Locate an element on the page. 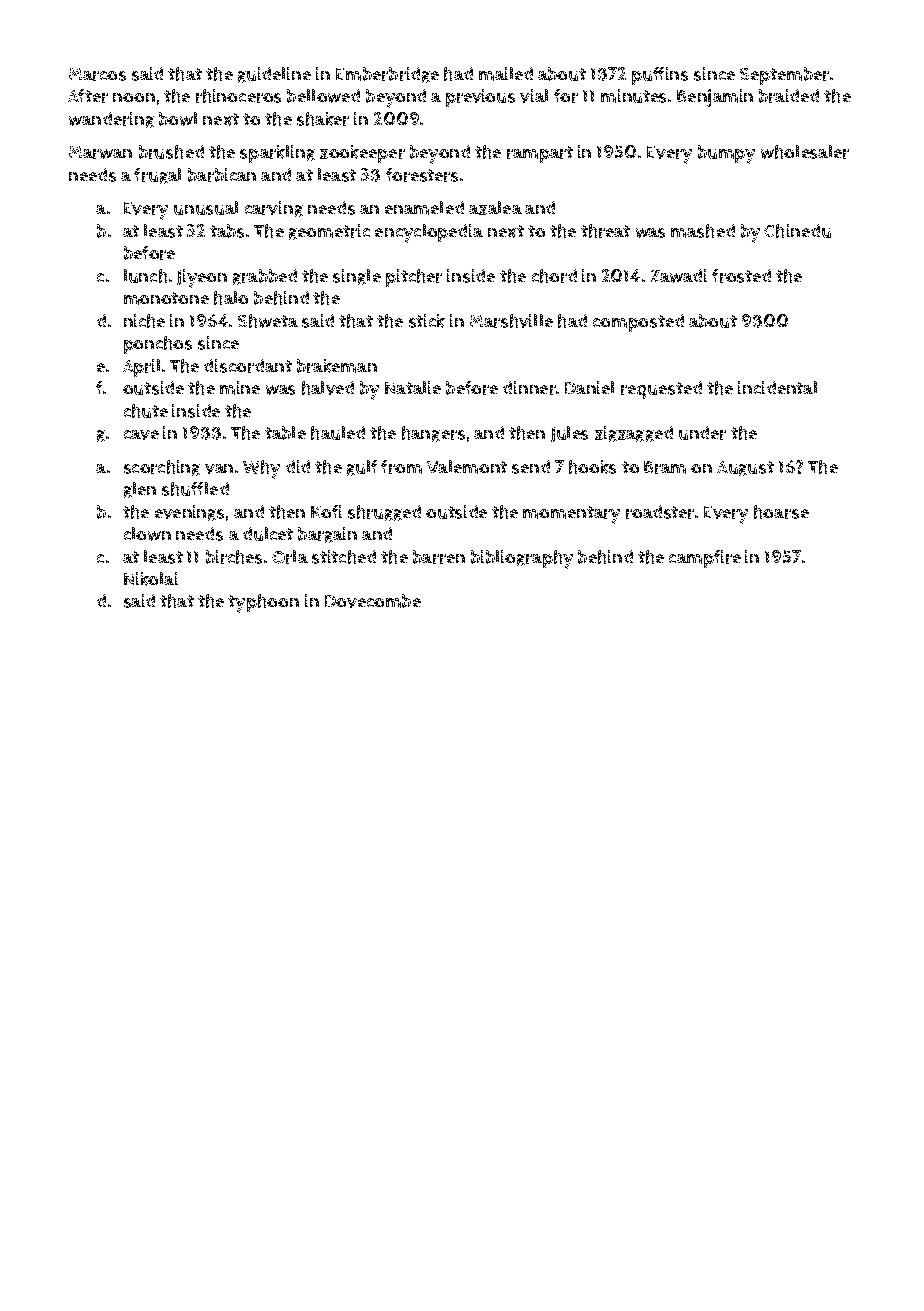 The height and width of the page is (1311, 924). Marcos is located at coordinates (97, 74).
